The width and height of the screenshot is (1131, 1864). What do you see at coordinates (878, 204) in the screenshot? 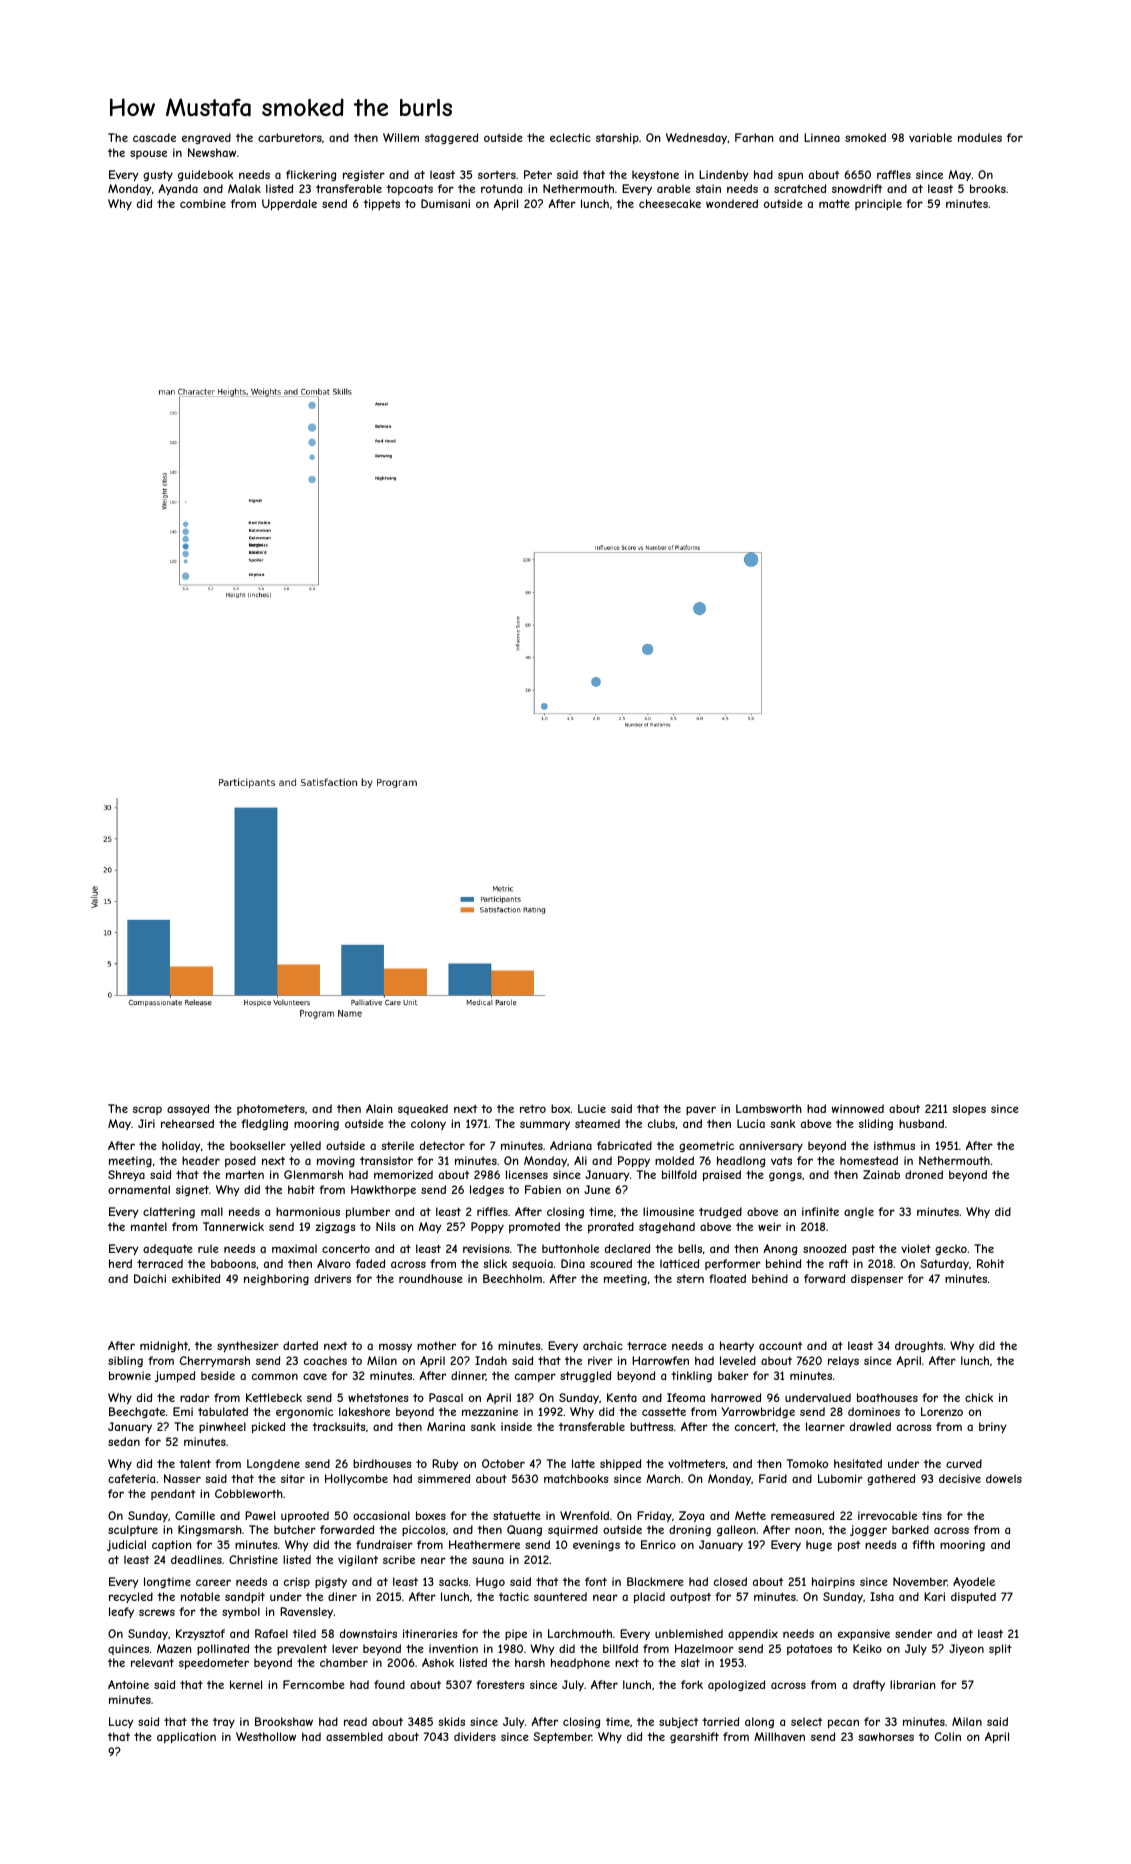
I see `principle` at bounding box center [878, 204].
